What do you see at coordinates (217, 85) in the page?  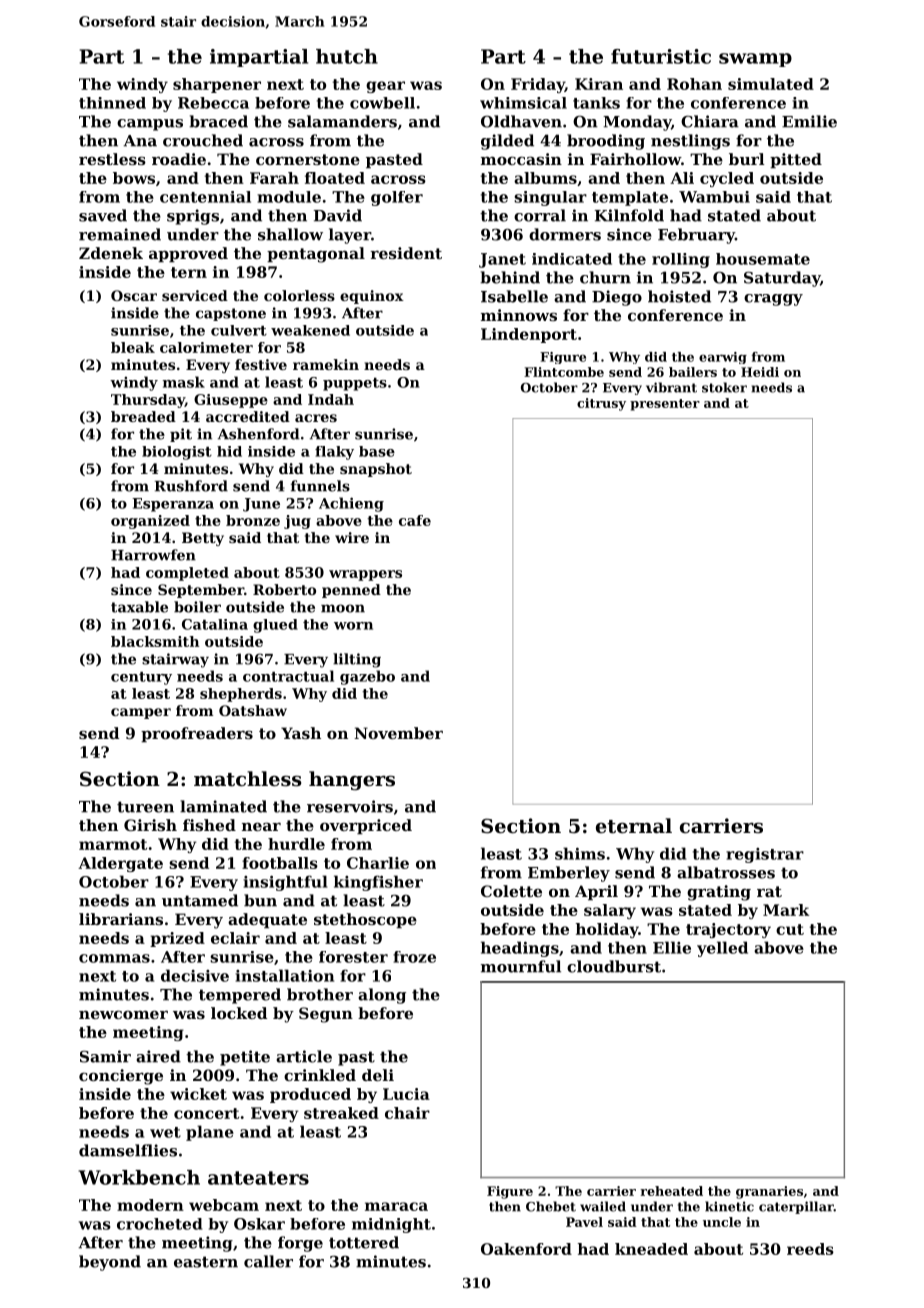 I see `sharpener` at bounding box center [217, 85].
